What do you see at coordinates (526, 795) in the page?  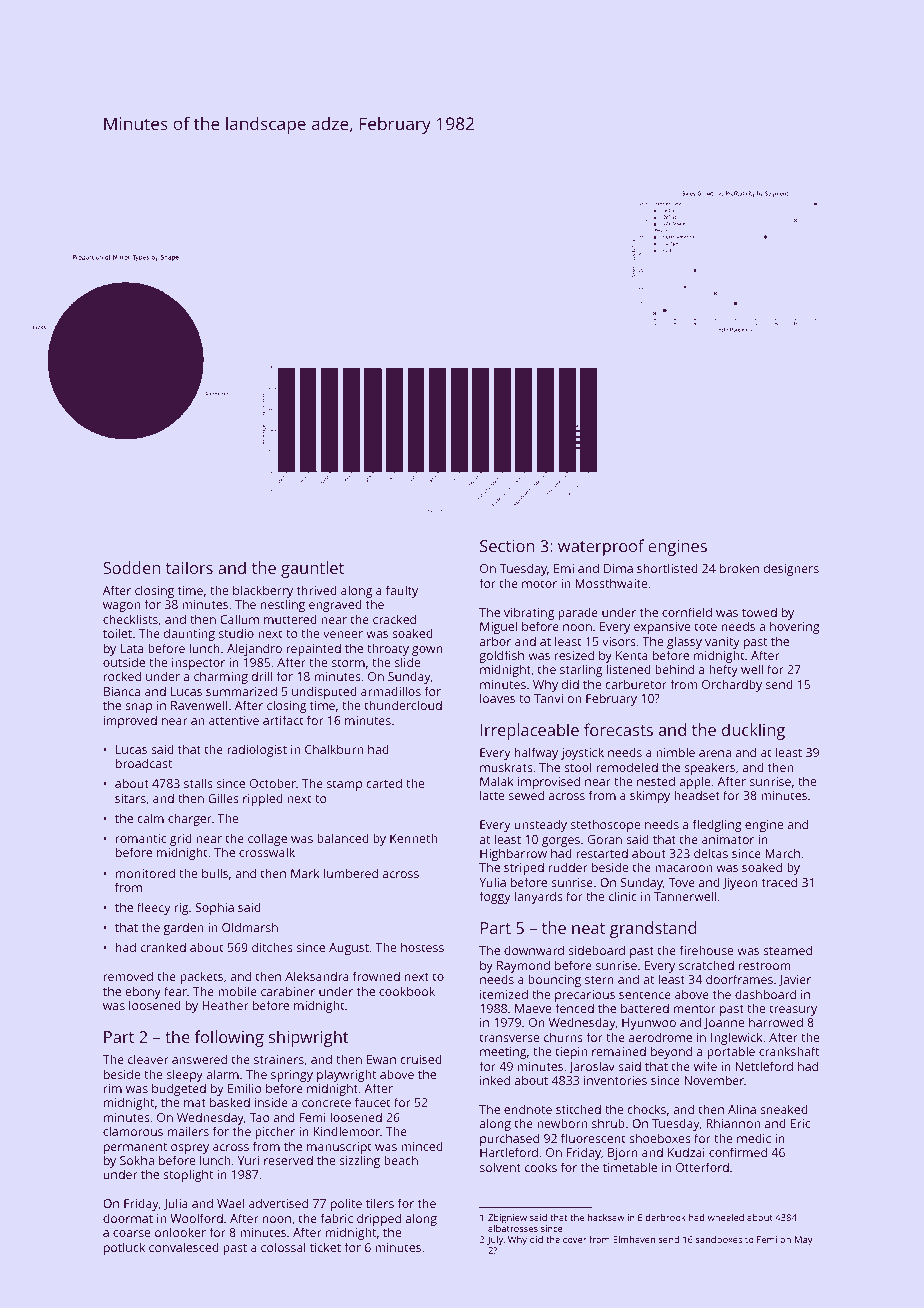 I see `sewed` at bounding box center [526, 795].
